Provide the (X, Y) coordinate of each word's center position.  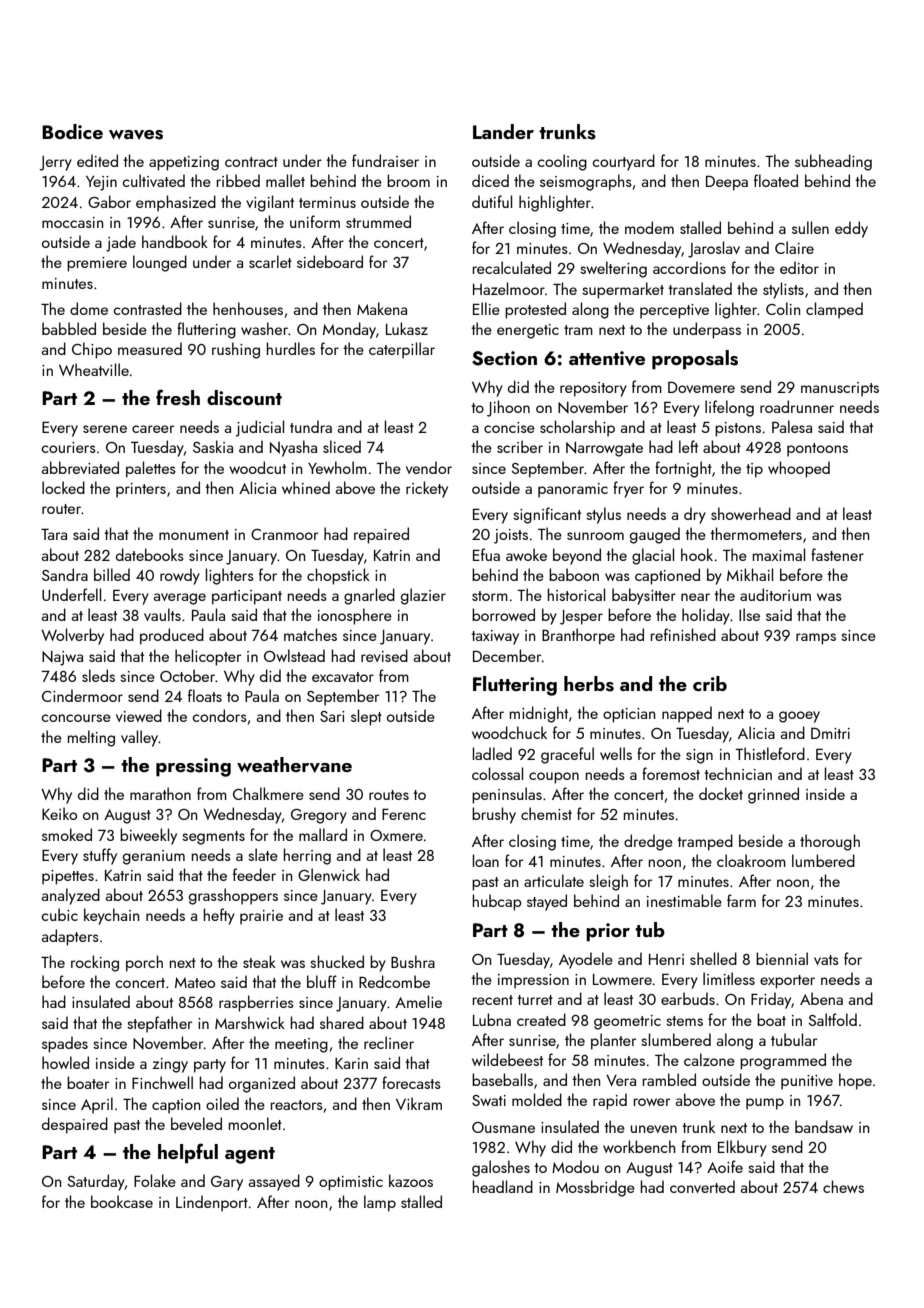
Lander (503, 131)
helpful (188, 1153)
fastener (837, 554)
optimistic (351, 1183)
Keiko (59, 813)
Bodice (72, 131)
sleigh (608, 882)
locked (63, 487)
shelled (713, 958)
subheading (833, 162)
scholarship (577, 428)
